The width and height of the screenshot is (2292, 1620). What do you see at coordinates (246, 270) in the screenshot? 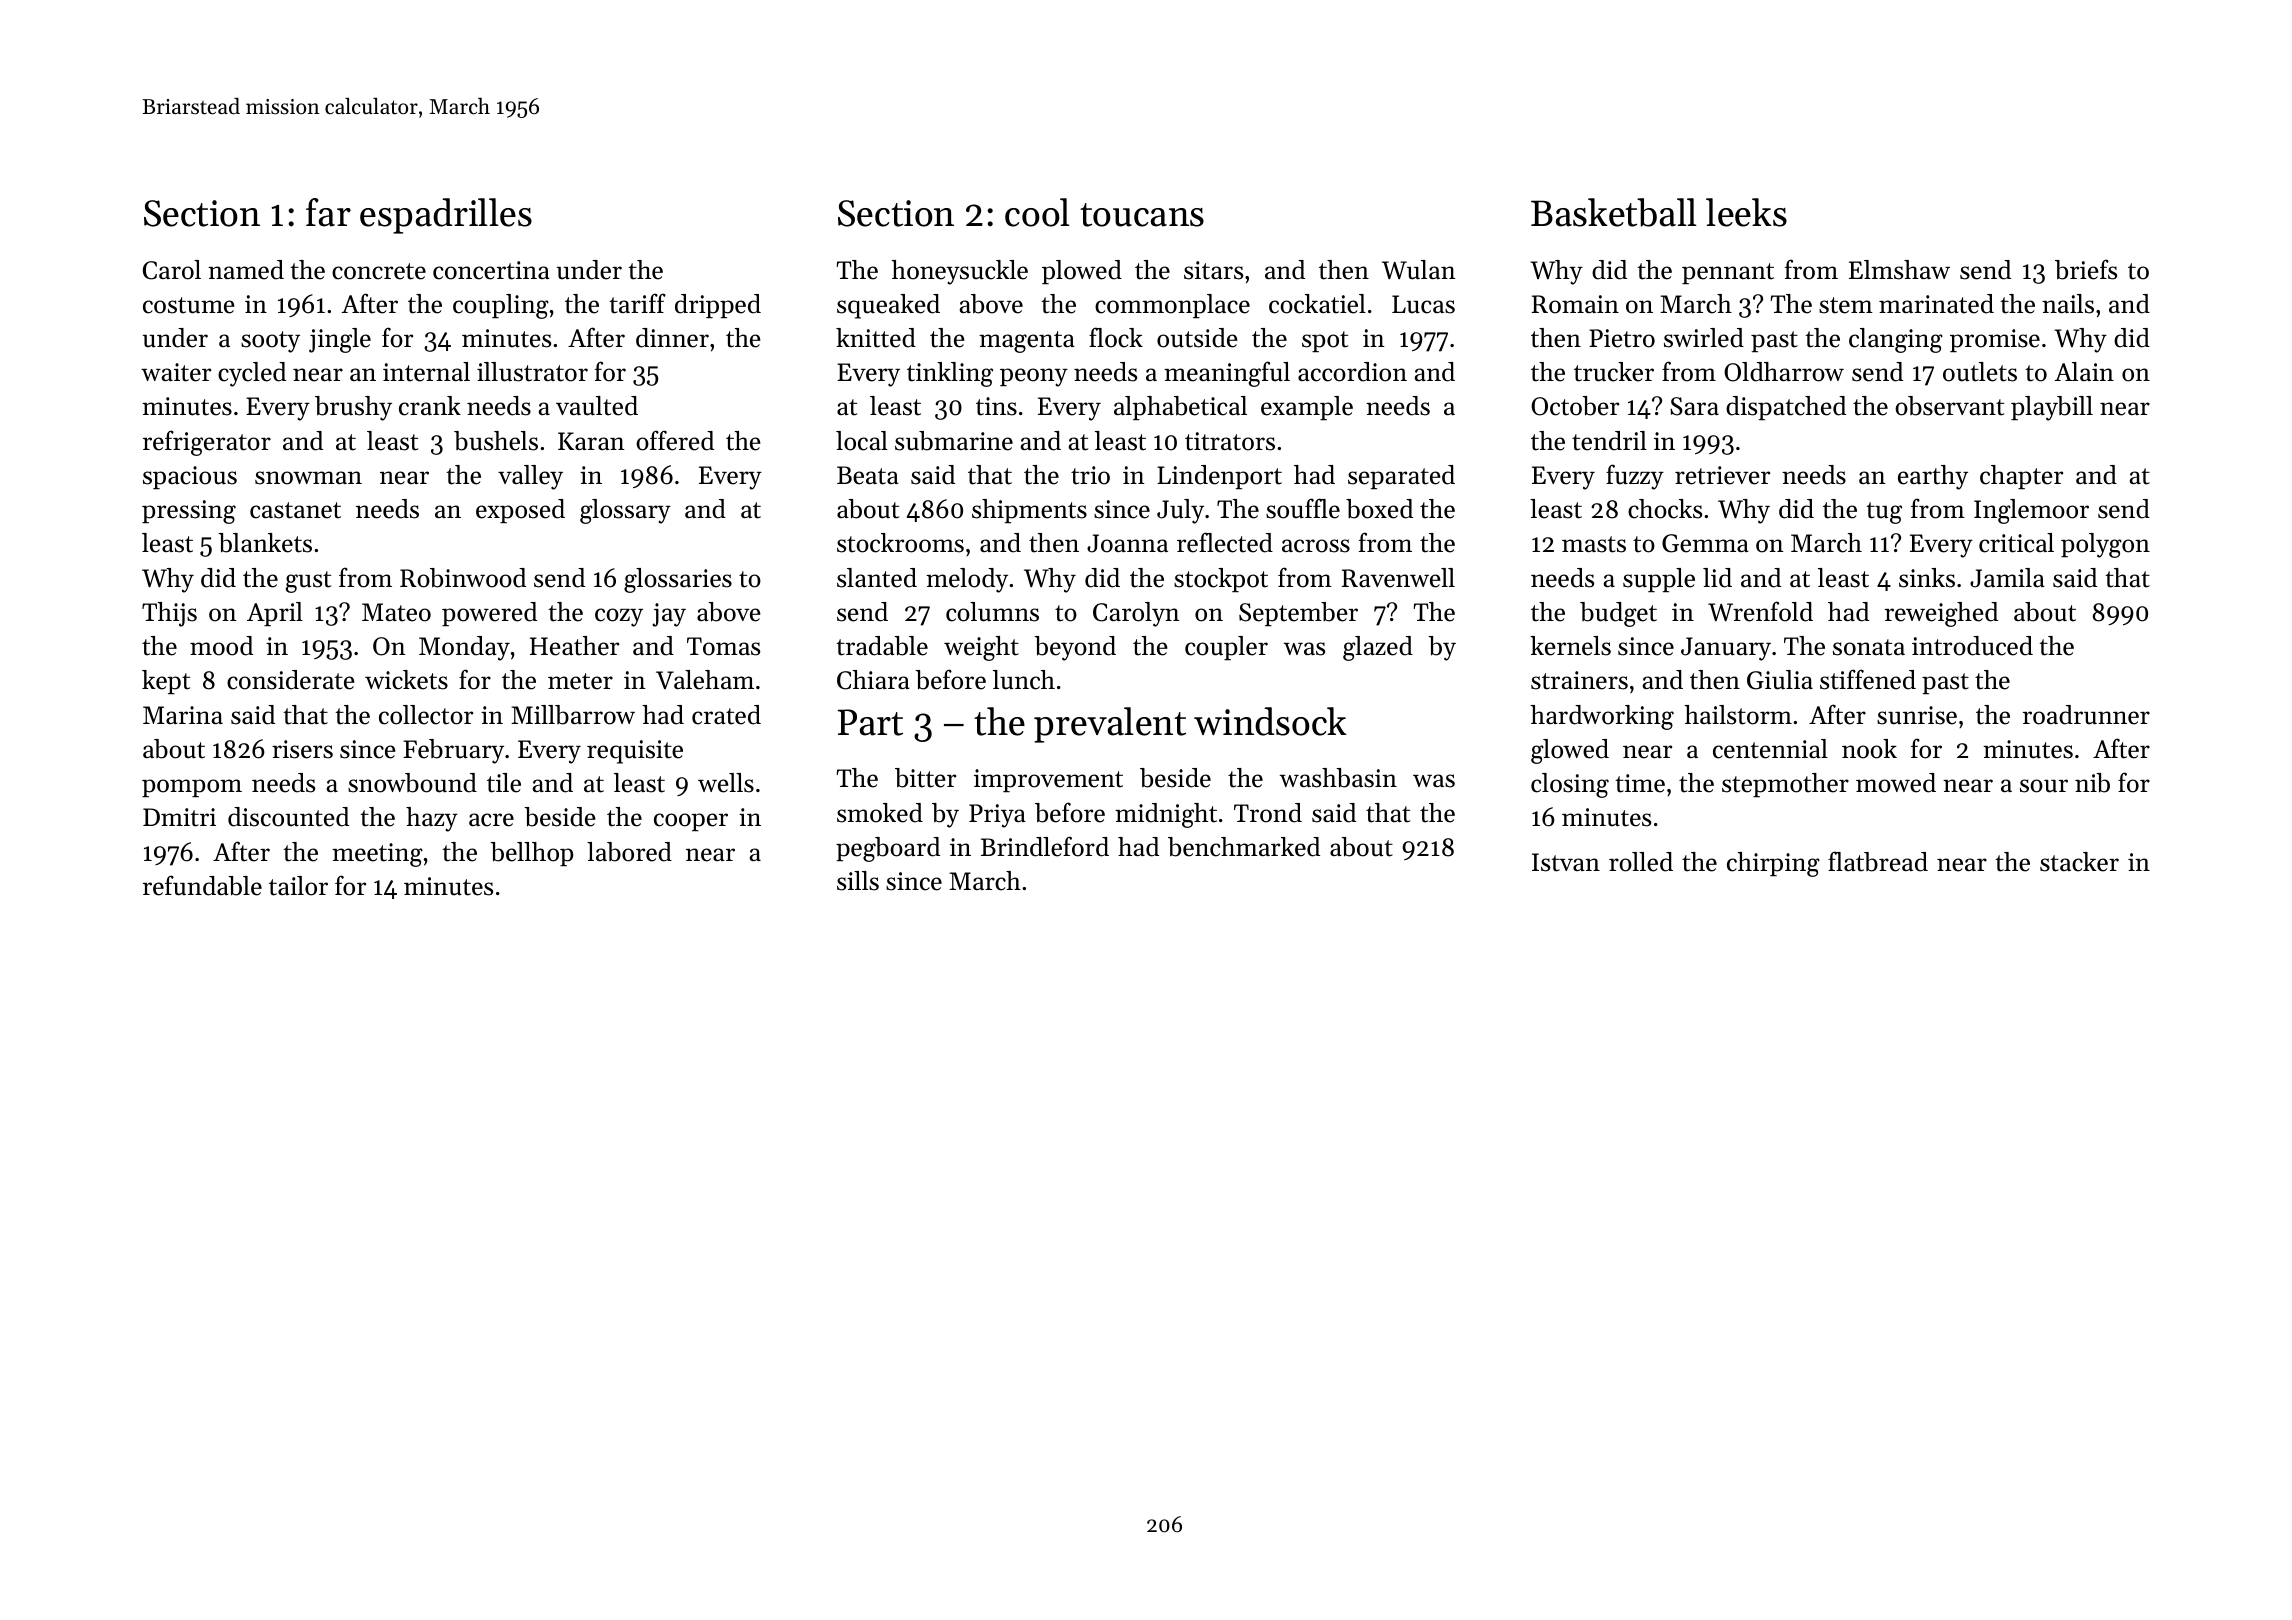
I see `named` at bounding box center [246, 270].
